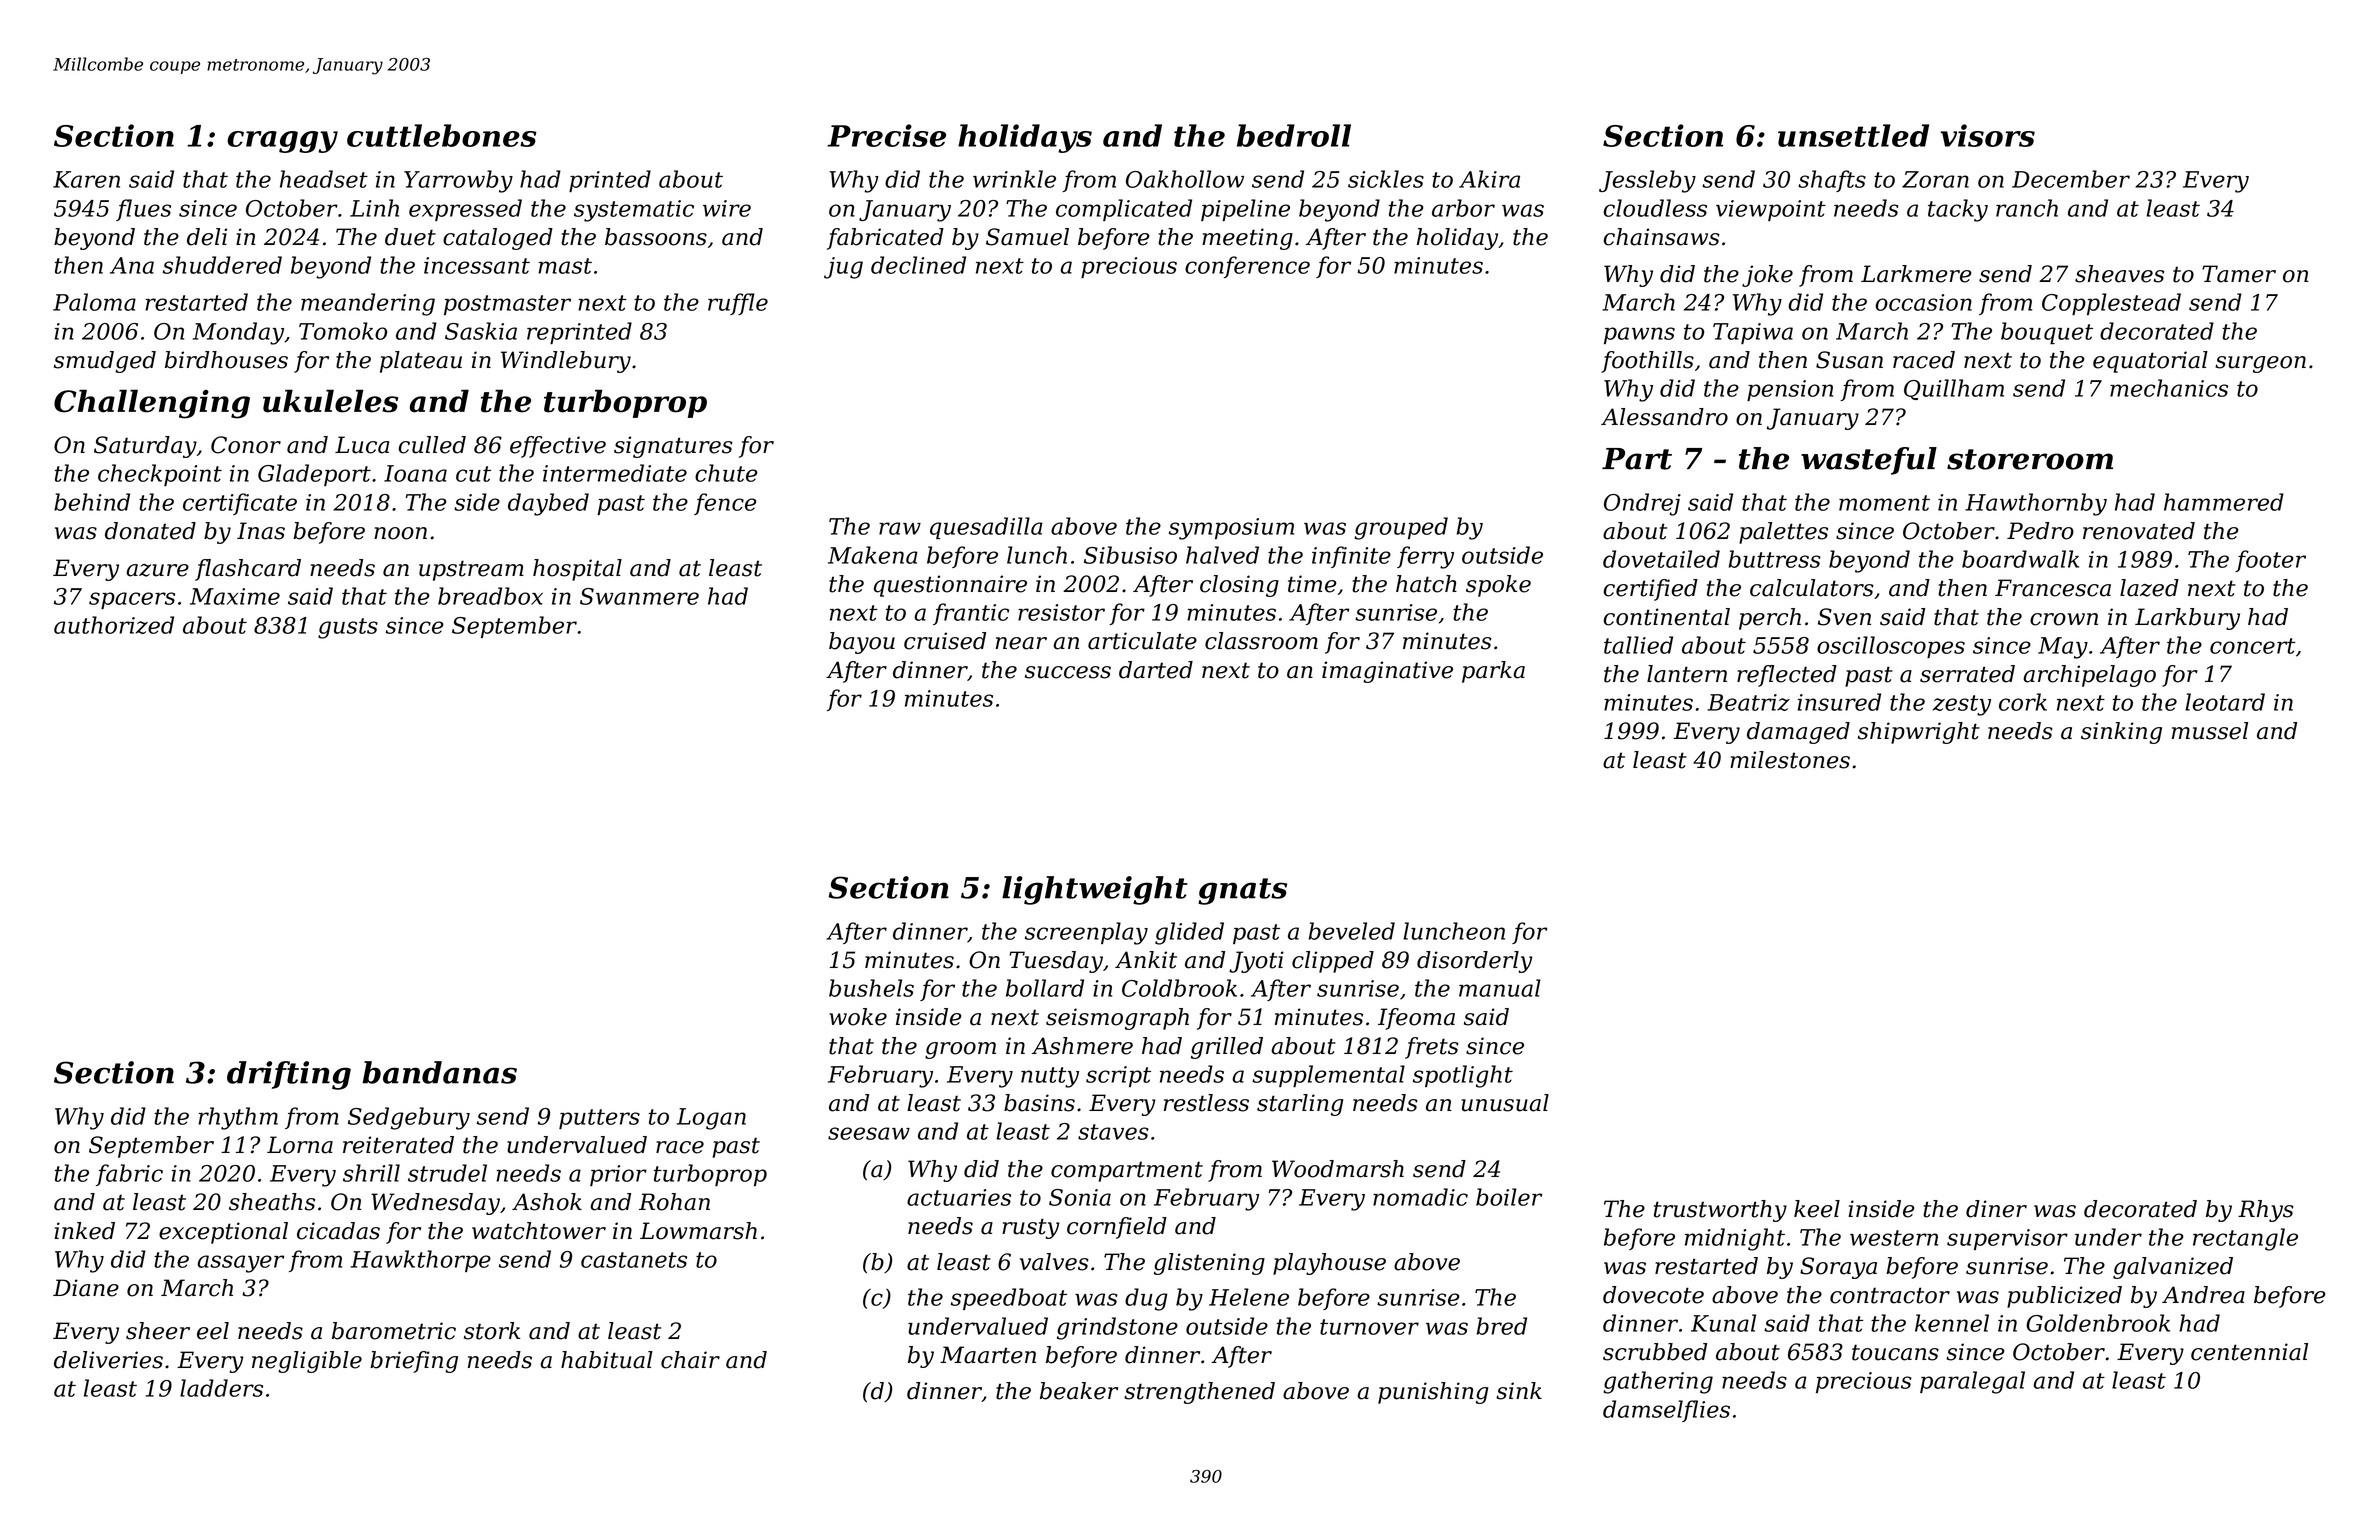 The image size is (2380, 1540). I want to click on cuttlebones, so click(442, 135).
